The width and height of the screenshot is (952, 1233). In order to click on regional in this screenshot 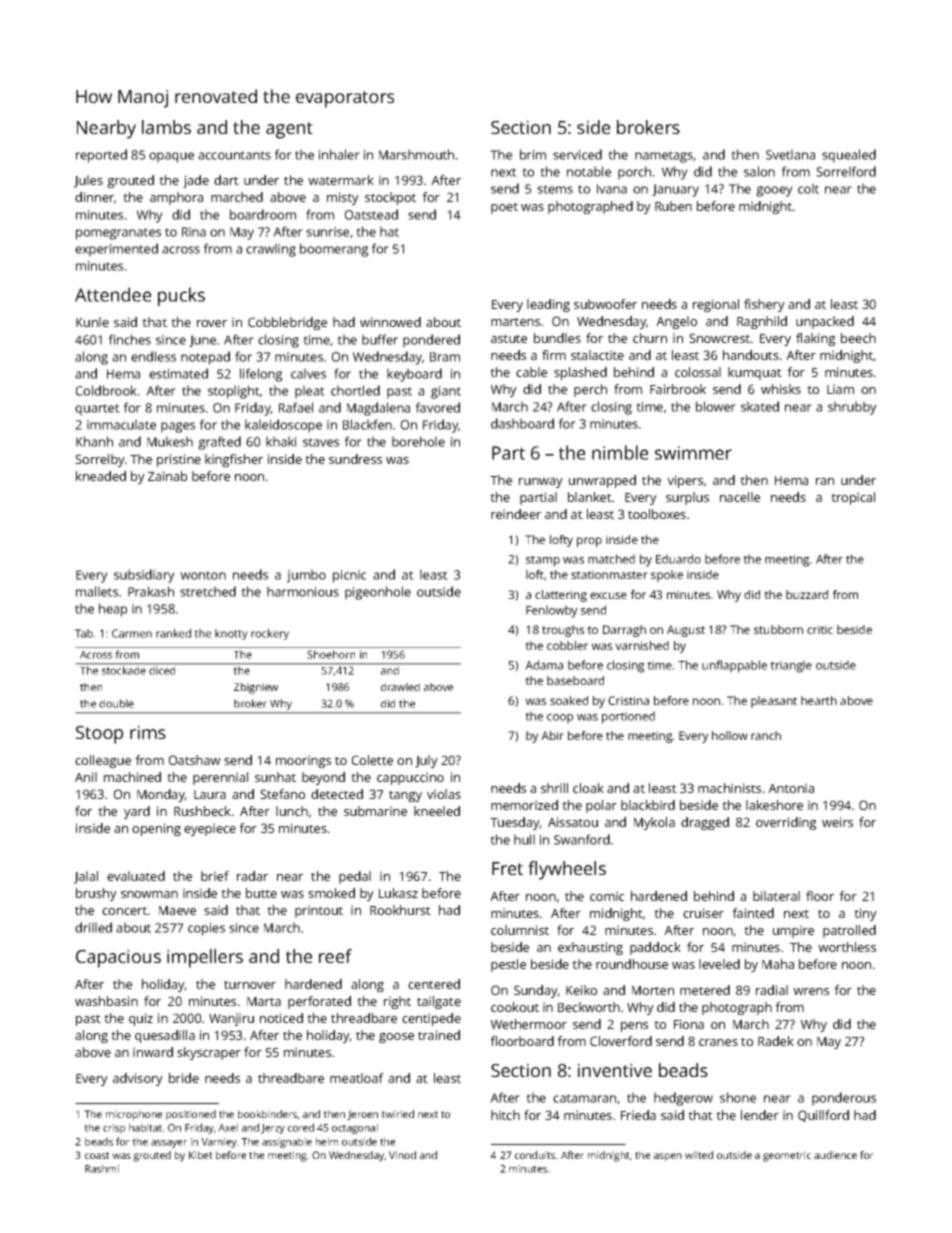, I will do `click(716, 305)`.
